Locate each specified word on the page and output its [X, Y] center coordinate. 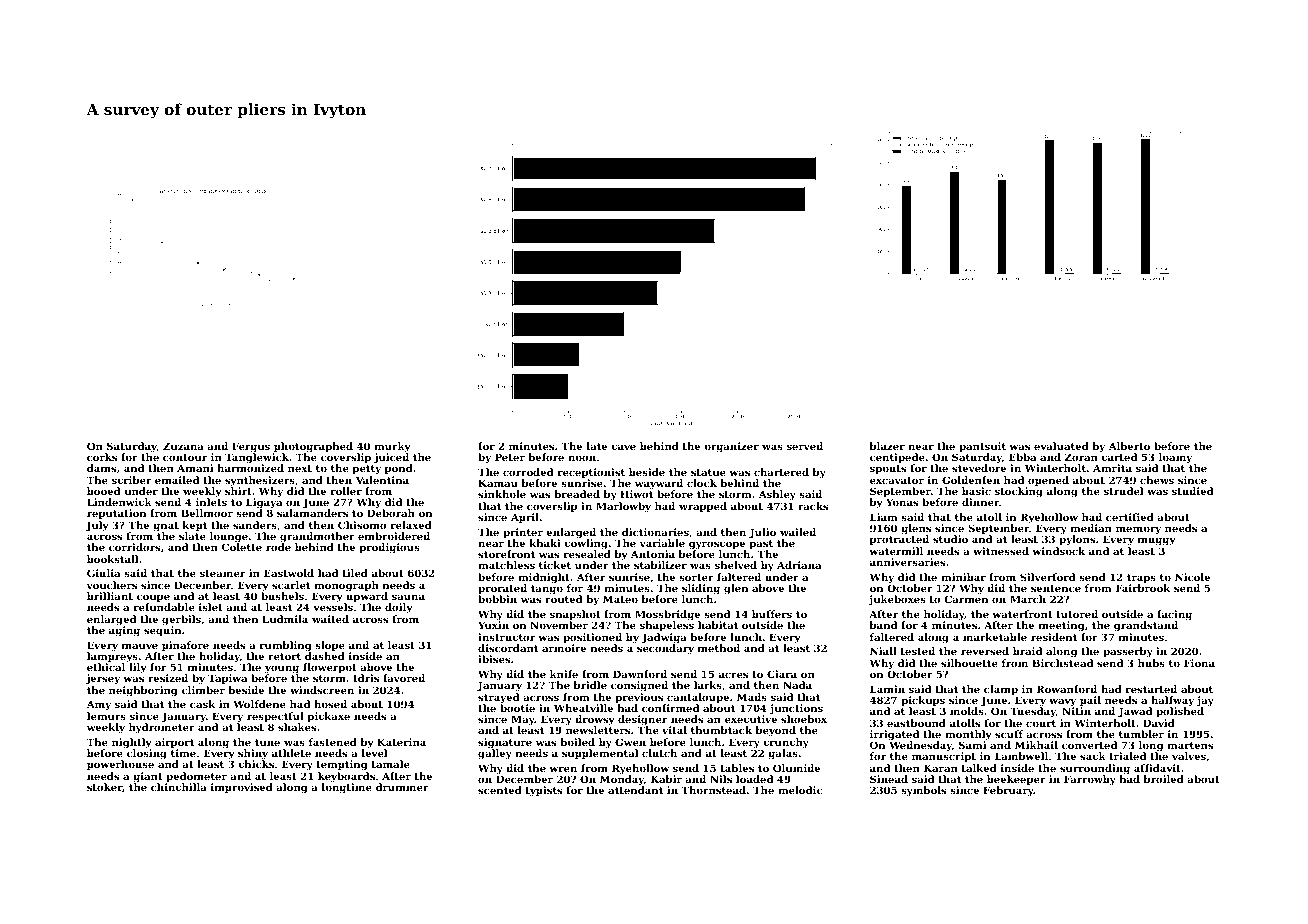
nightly [131, 743]
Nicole [1192, 577]
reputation [116, 514]
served [805, 446]
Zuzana [183, 446]
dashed [325, 656]
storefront [506, 554]
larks [708, 685]
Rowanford [1067, 689]
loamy [1175, 458]
